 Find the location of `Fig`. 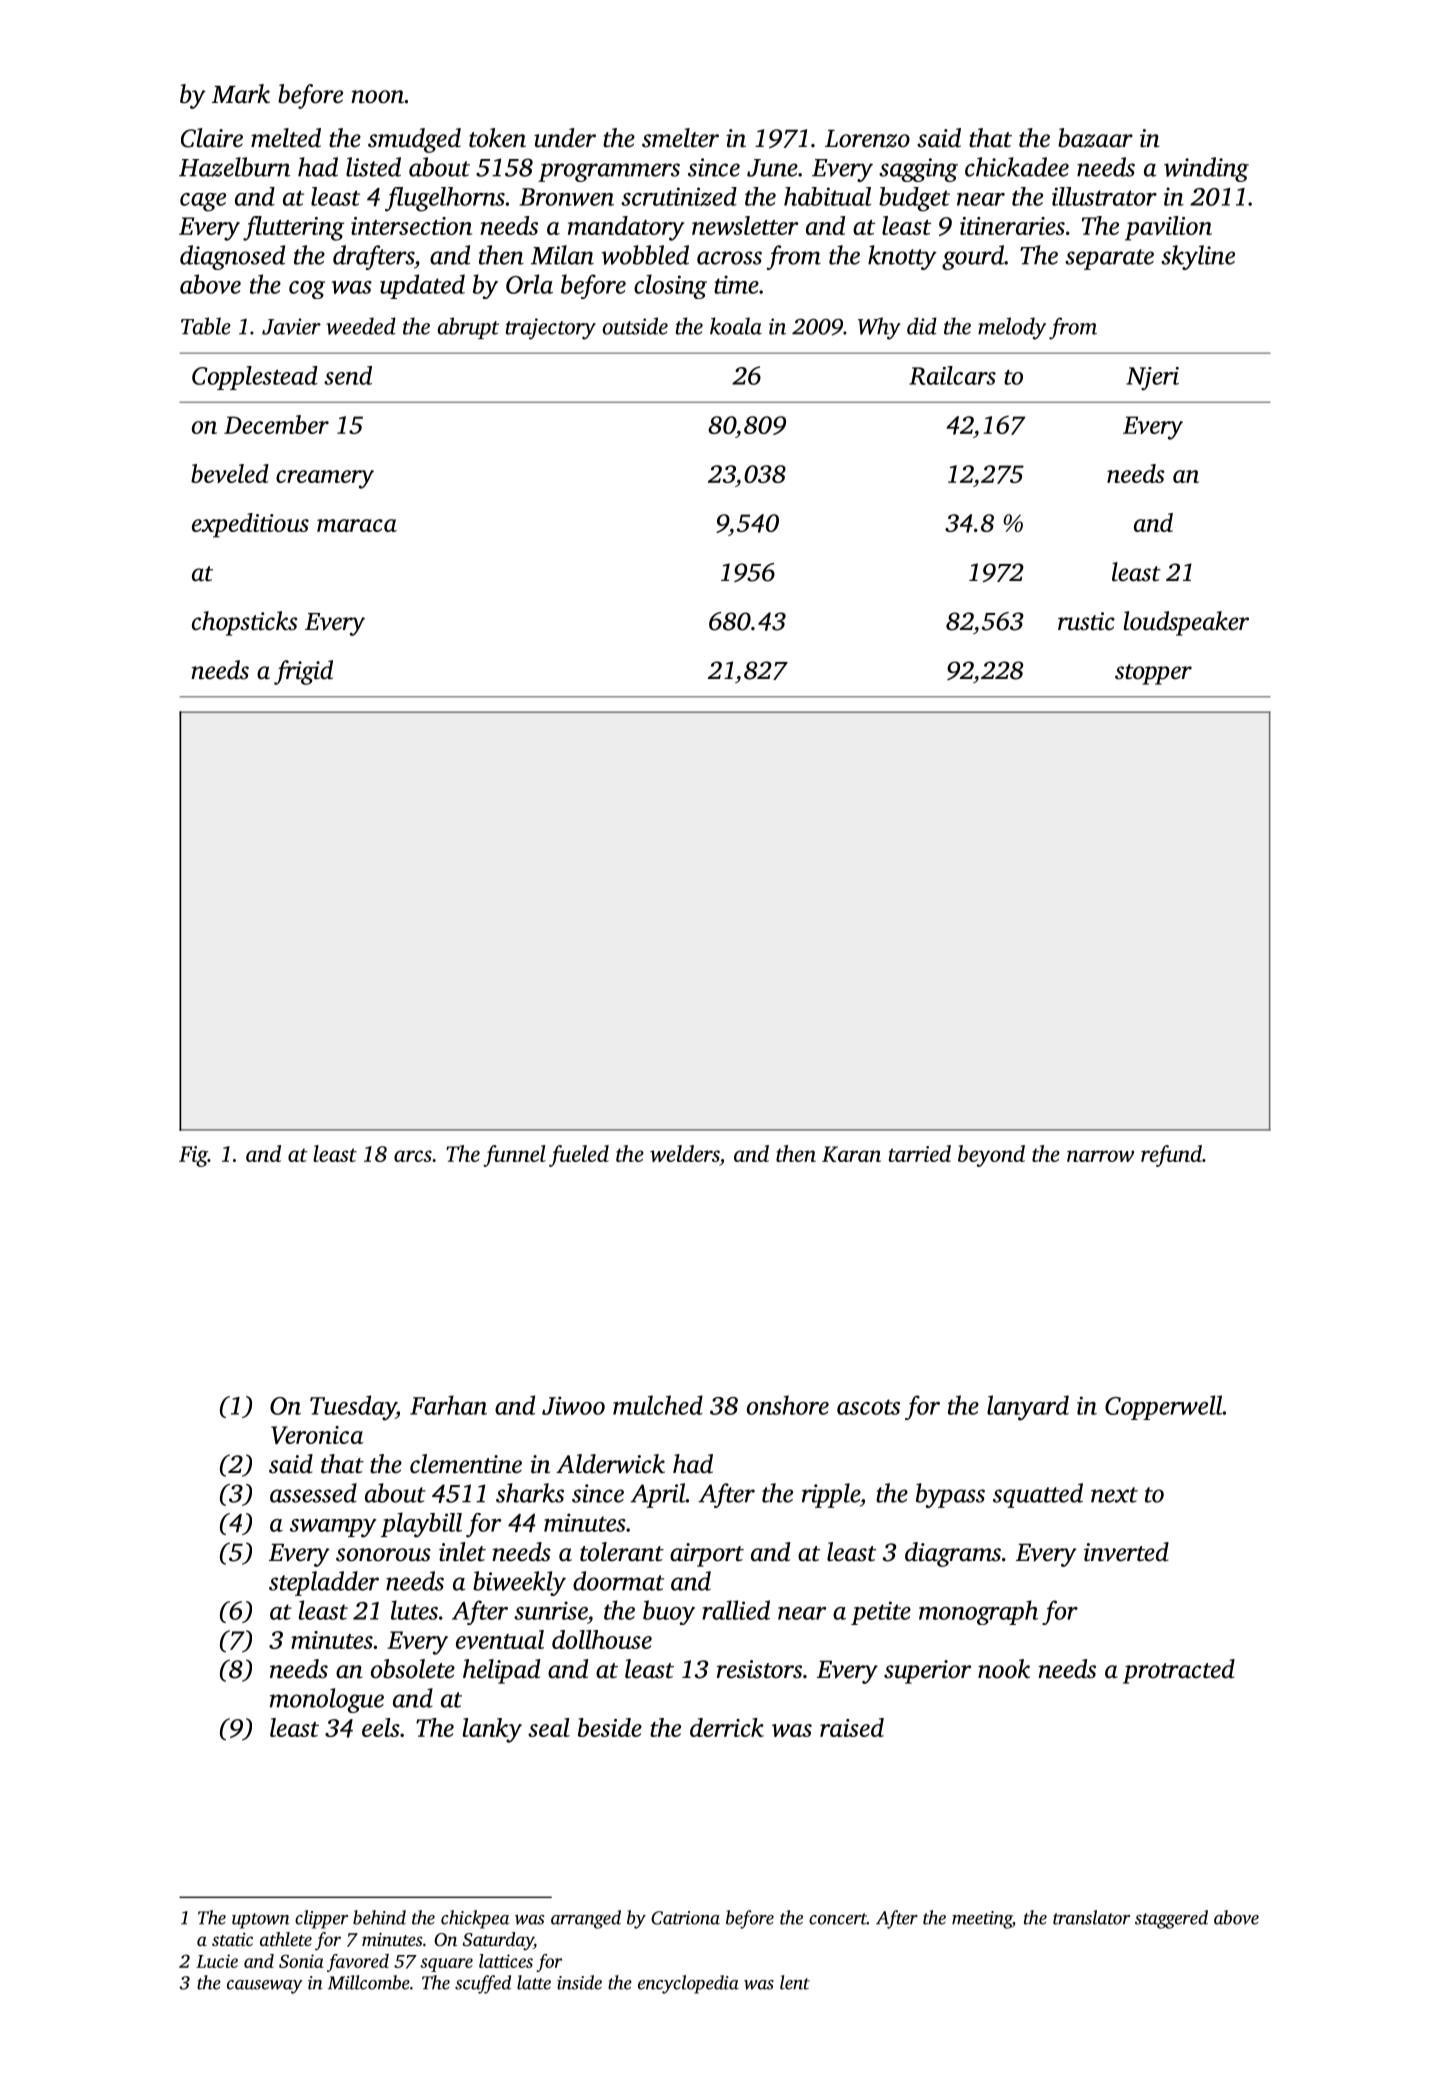

Fig is located at coordinates (193, 1156).
